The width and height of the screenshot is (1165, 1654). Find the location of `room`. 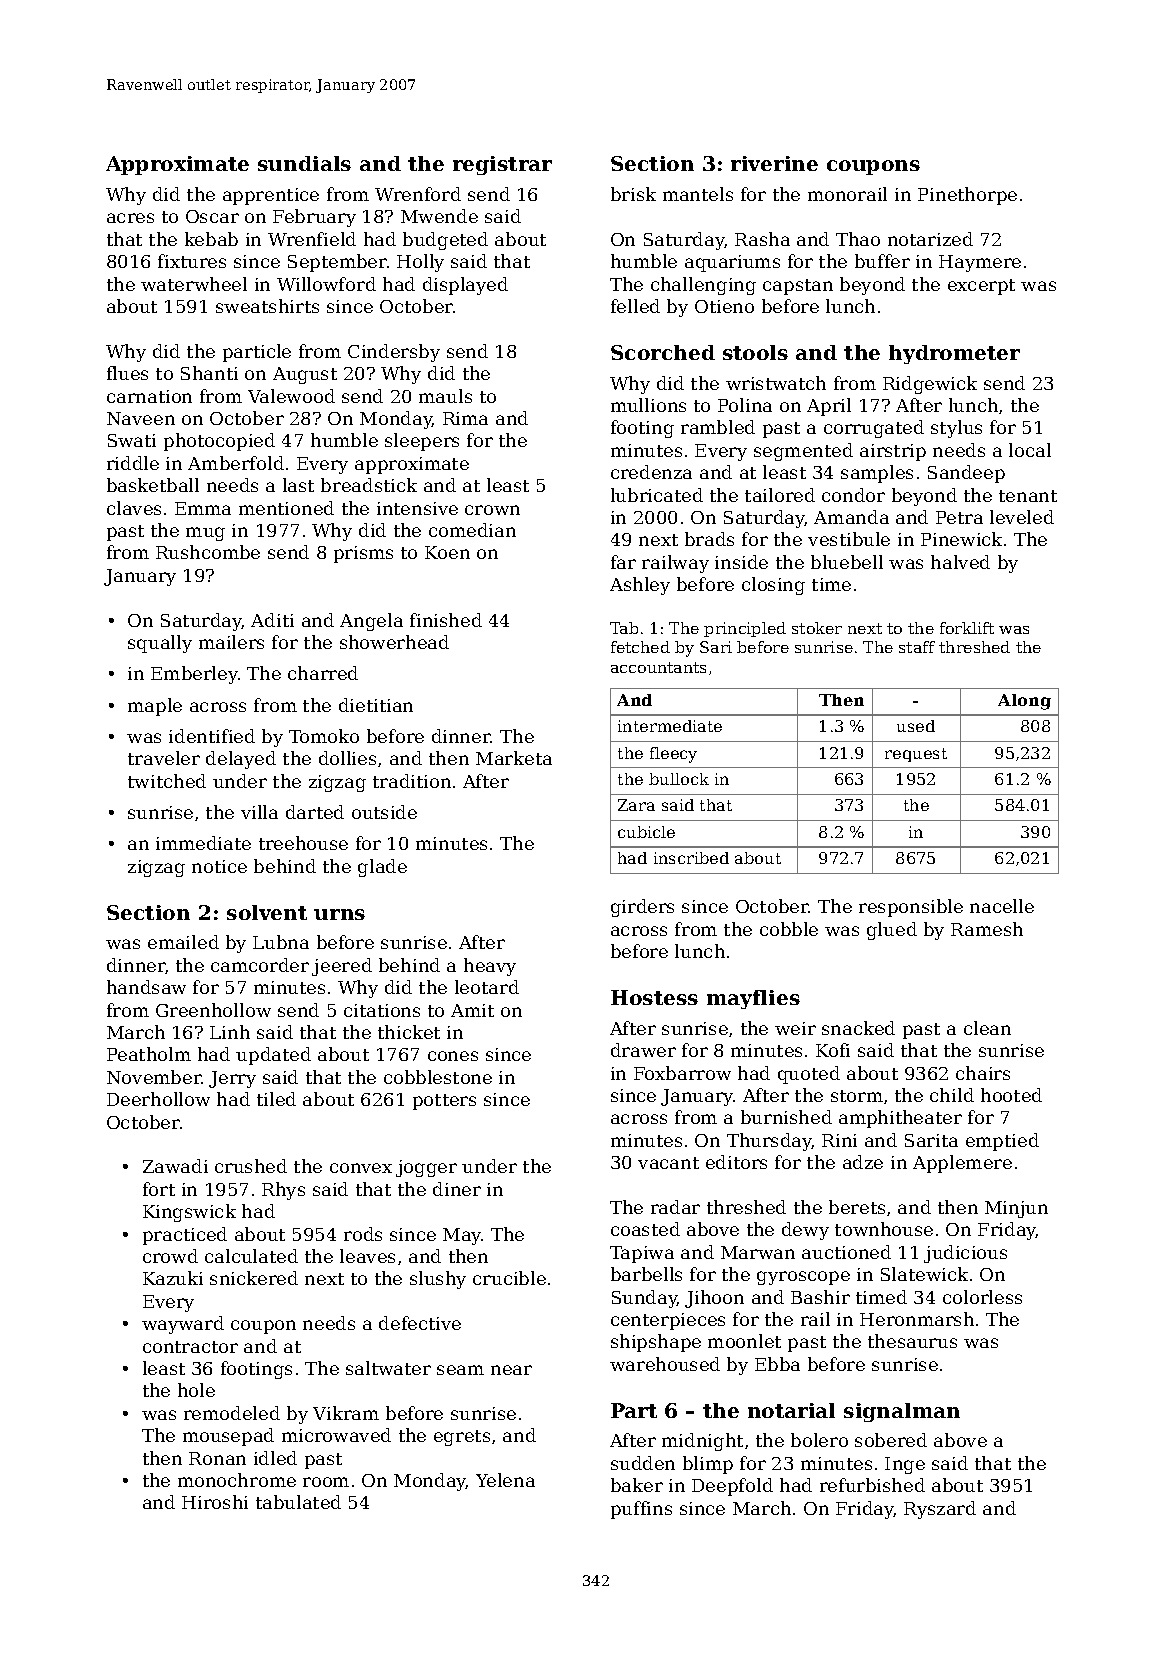

room is located at coordinates (326, 1482).
